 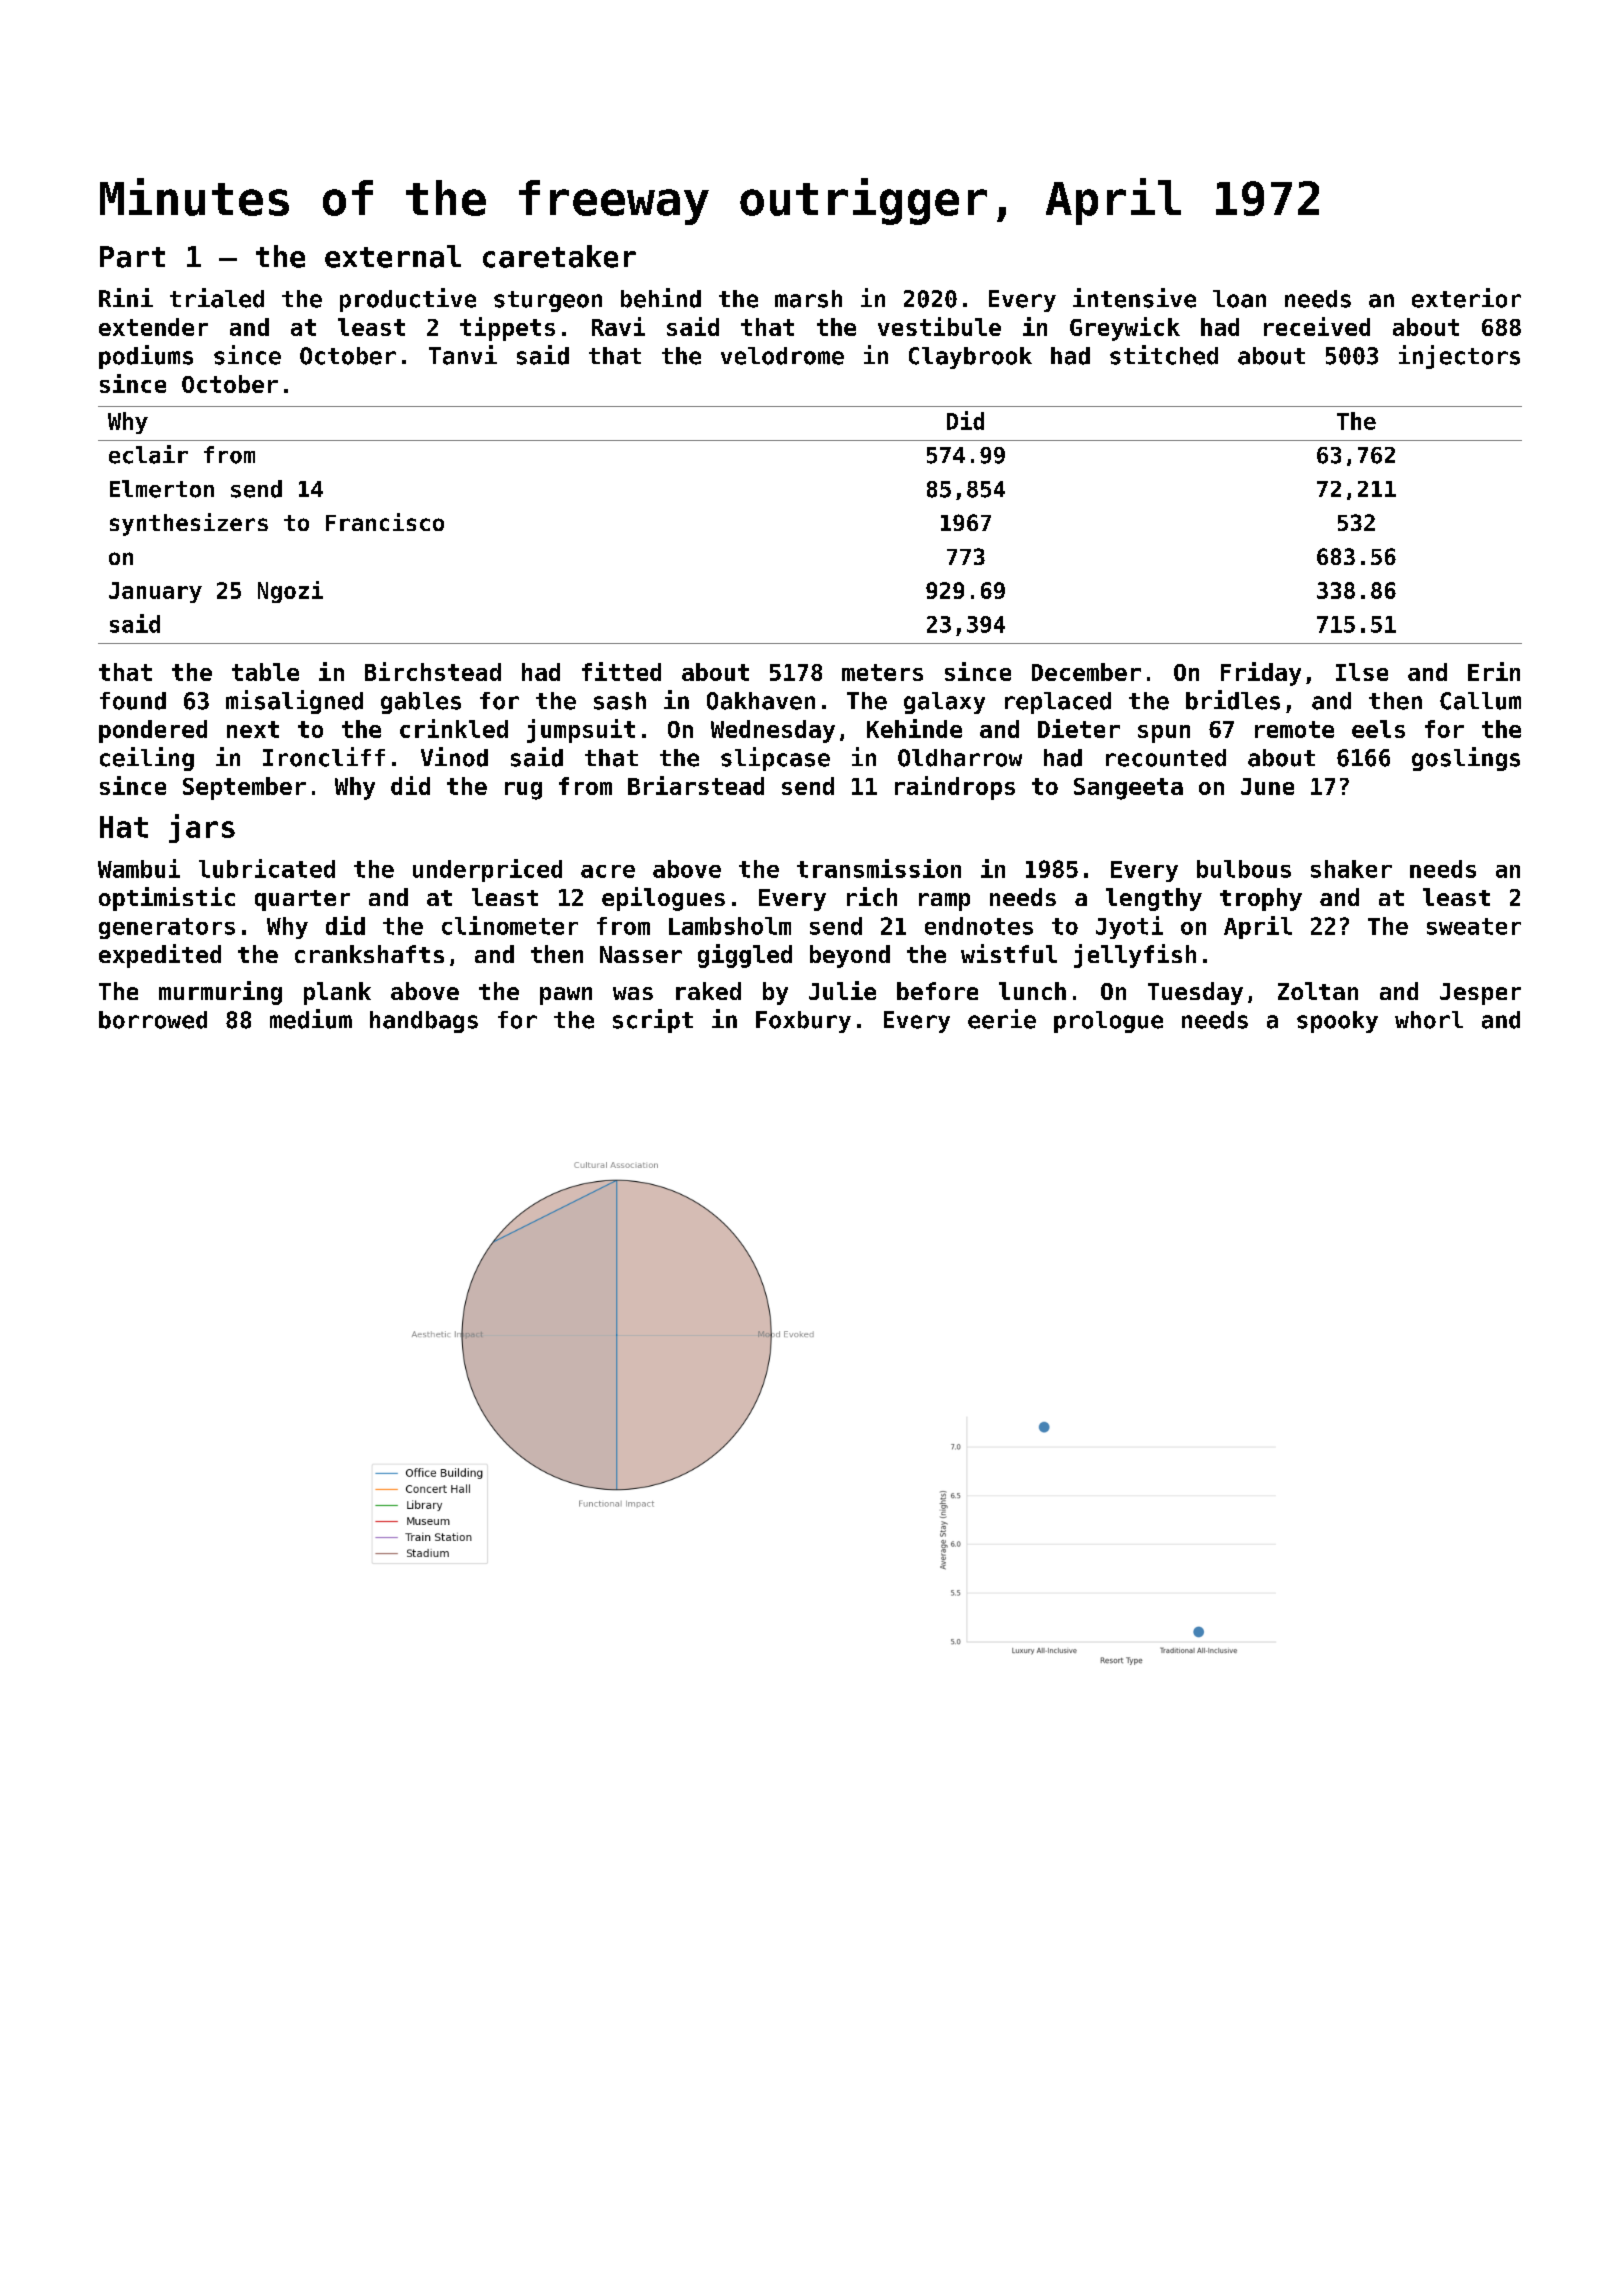 What do you see at coordinates (803, 1022) in the image?
I see `Foxbury` at bounding box center [803, 1022].
